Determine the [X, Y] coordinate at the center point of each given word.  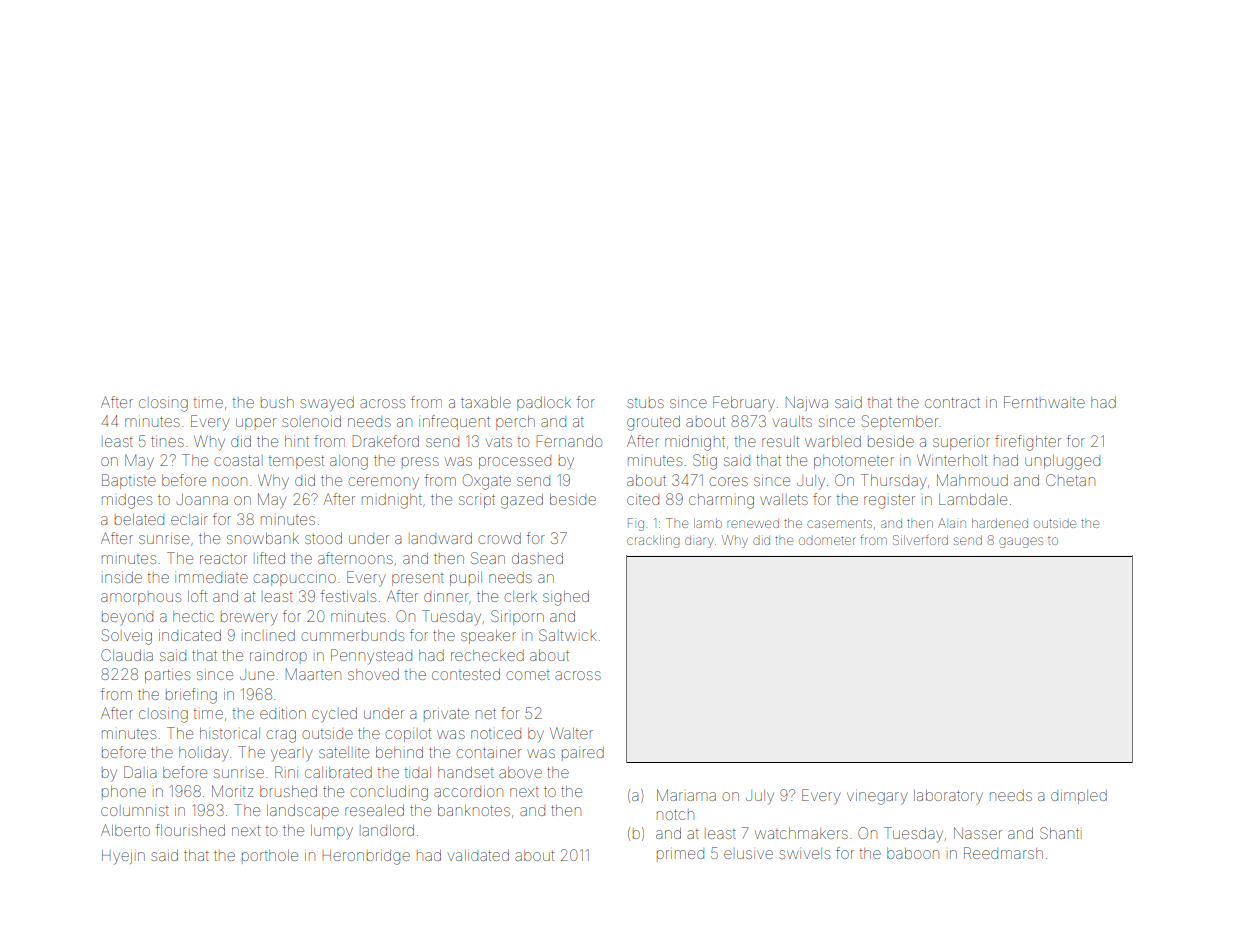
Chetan [1070, 480]
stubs [645, 403]
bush [277, 402]
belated [139, 519]
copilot [408, 735]
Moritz [232, 791]
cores [729, 481]
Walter [571, 733]
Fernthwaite [1044, 402]
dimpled [1079, 797]
